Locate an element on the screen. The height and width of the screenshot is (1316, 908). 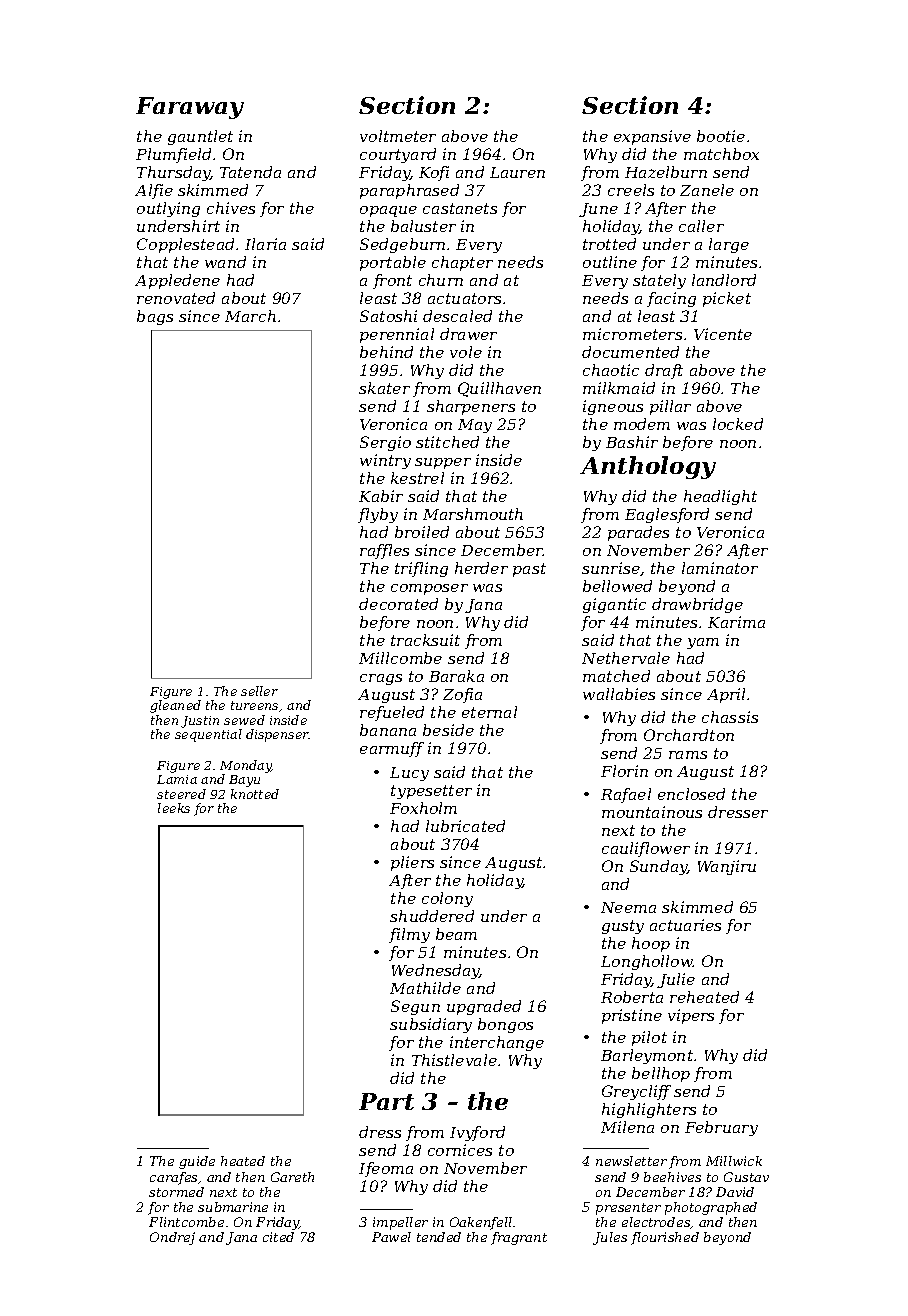
dispenser is located at coordinates (277, 735).
